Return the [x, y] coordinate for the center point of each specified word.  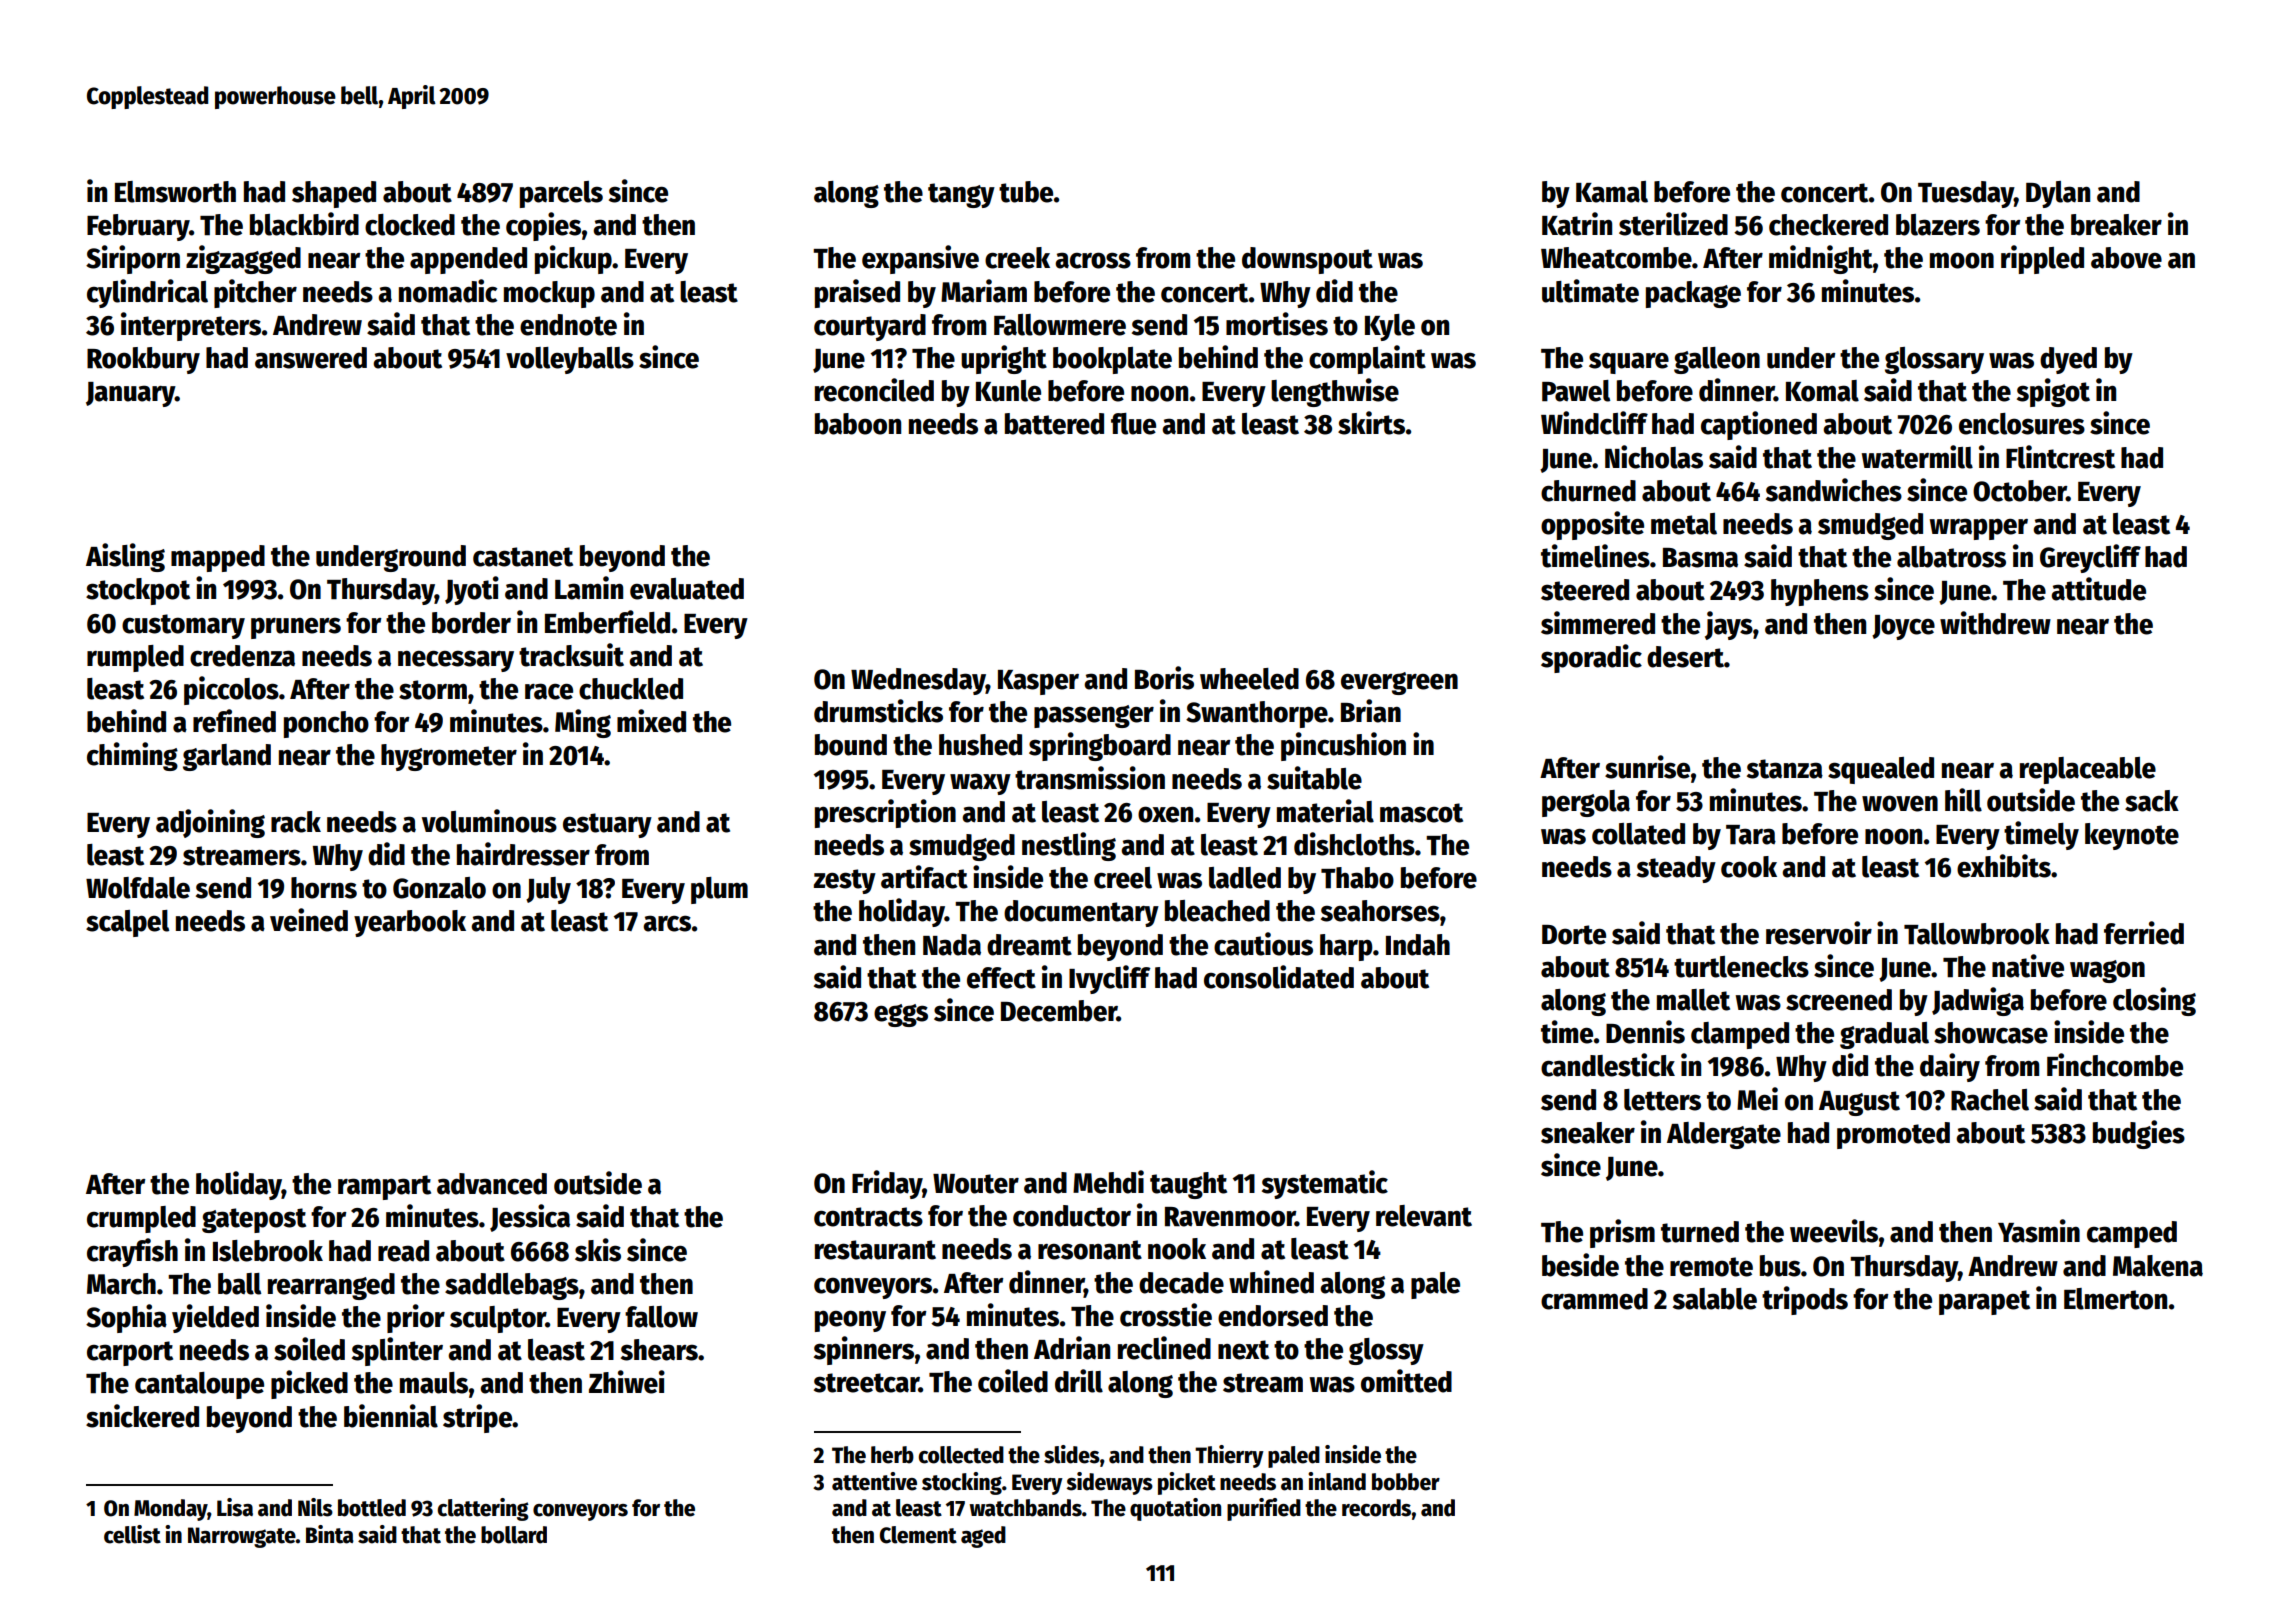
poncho [326, 724]
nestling [1069, 846]
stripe [478, 1418]
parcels [561, 194]
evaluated [687, 589]
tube [1026, 192]
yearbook [410, 923]
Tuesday [1966, 194]
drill [1079, 1381]
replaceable [2088, 770]
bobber [1406, 1482]
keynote [2132, 836]
